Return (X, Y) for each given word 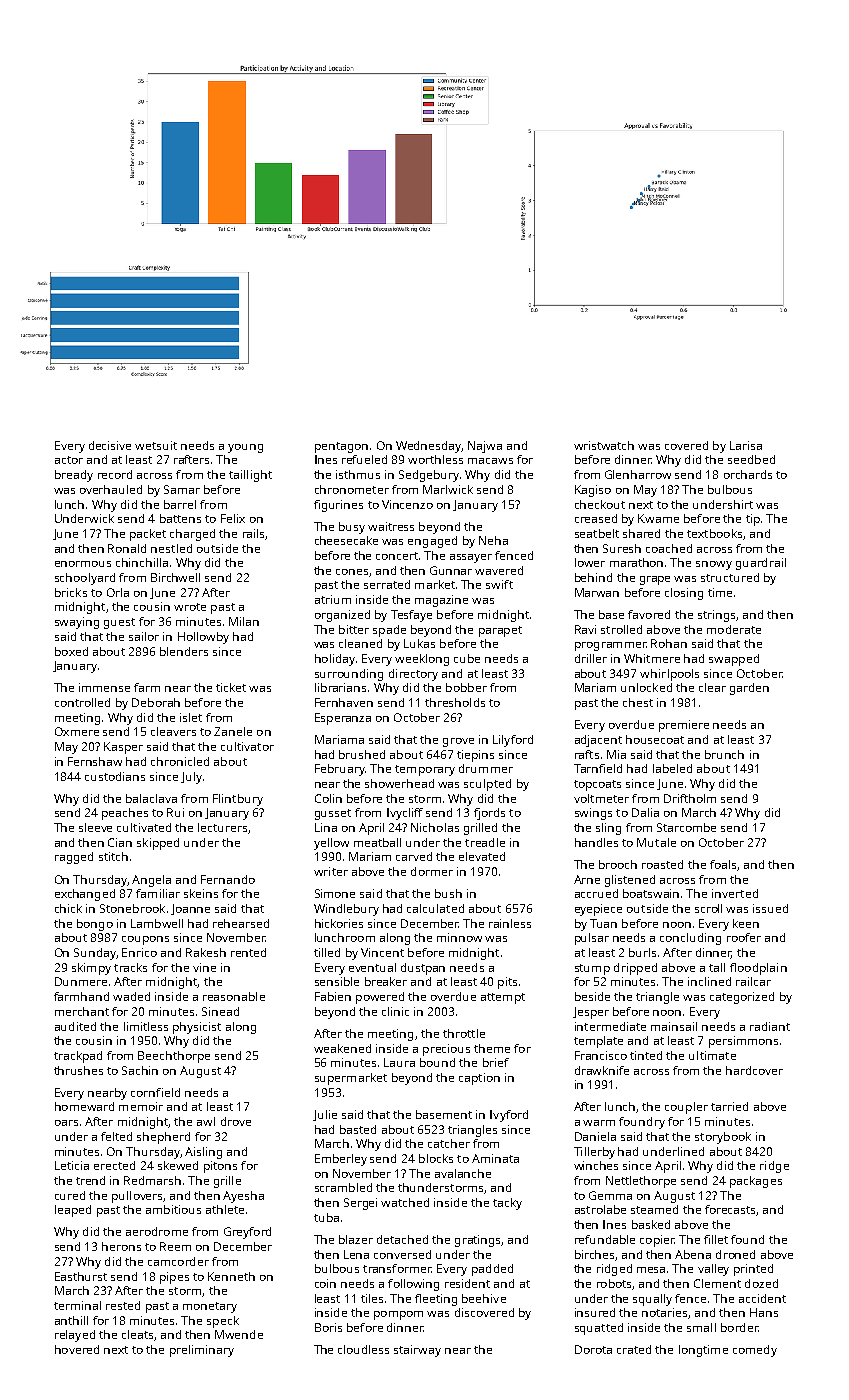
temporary (425, 770)
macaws (490, 461)
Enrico (139, 952)
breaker (386, 981)
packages (756, 1182)
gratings (478, 1241)
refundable (605, 1239)
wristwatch (604, 445)
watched (405, 1202)
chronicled (180, 761)
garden (749, 689)
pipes (174, 1278)
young (245, 448)
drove (236, 1121)
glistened (630, 881)
